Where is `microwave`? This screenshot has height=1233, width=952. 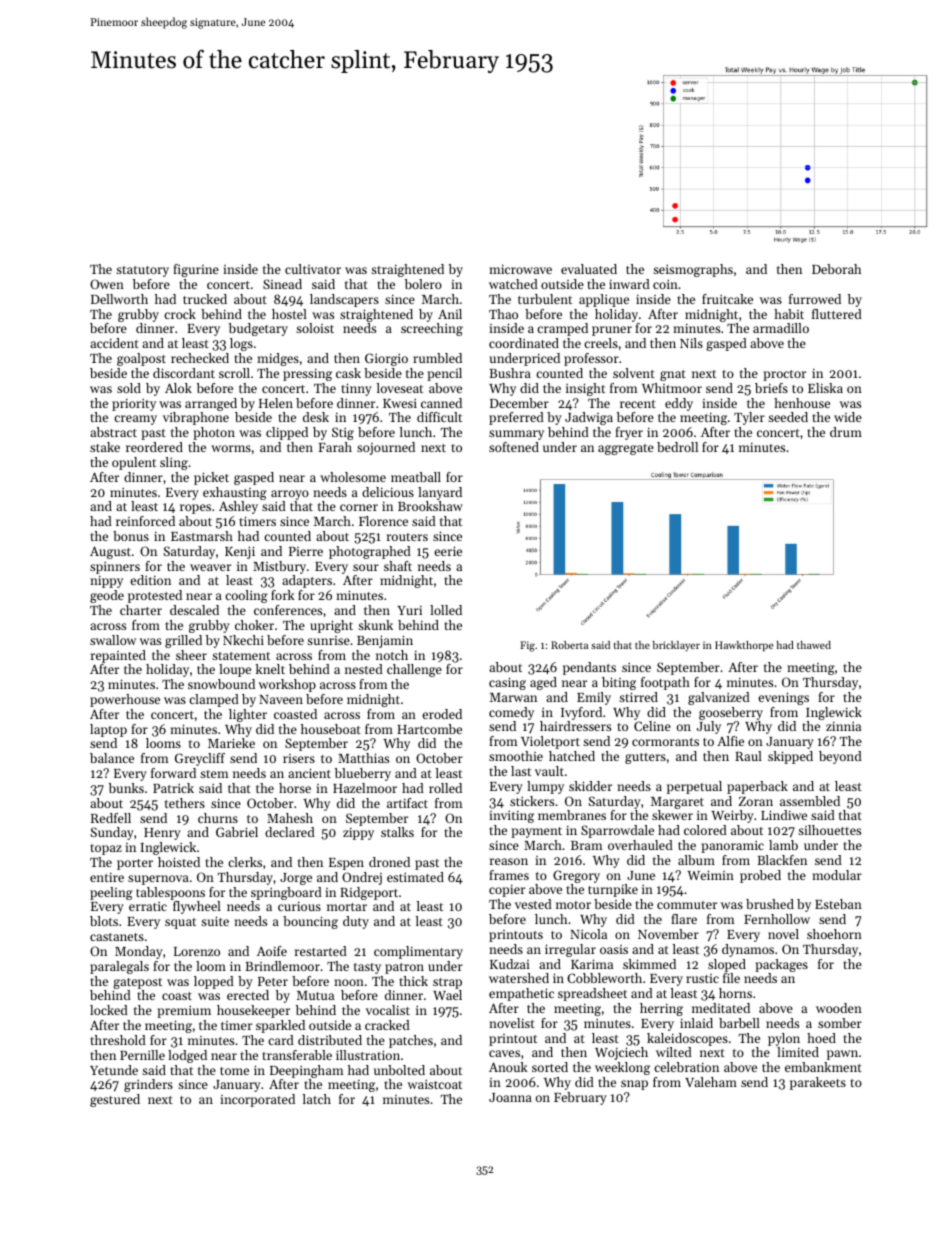 microwave is located at coordinates (520, 269).
